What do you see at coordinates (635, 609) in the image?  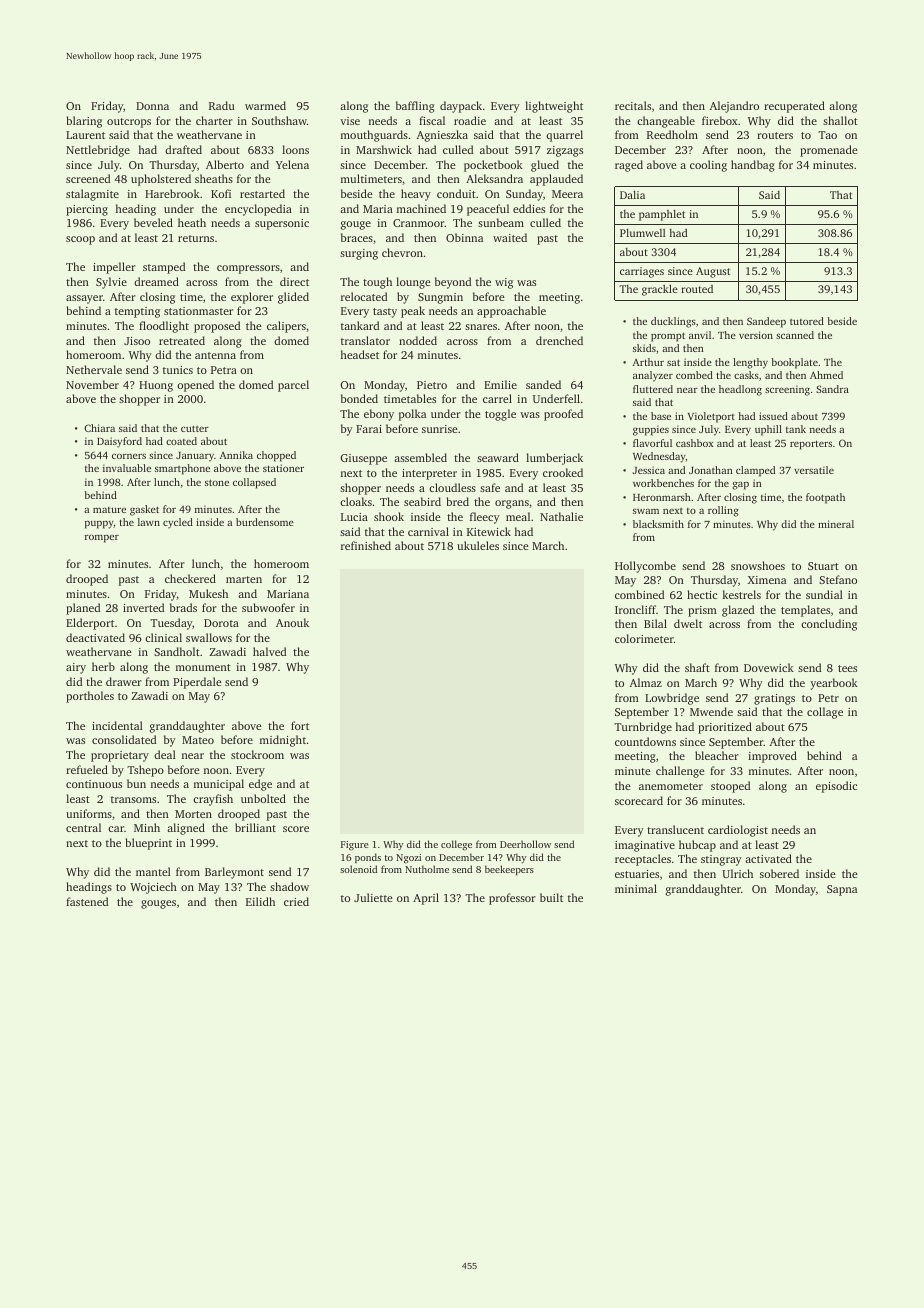 I see `Ironcliff` at bounding box center [635, 609].
